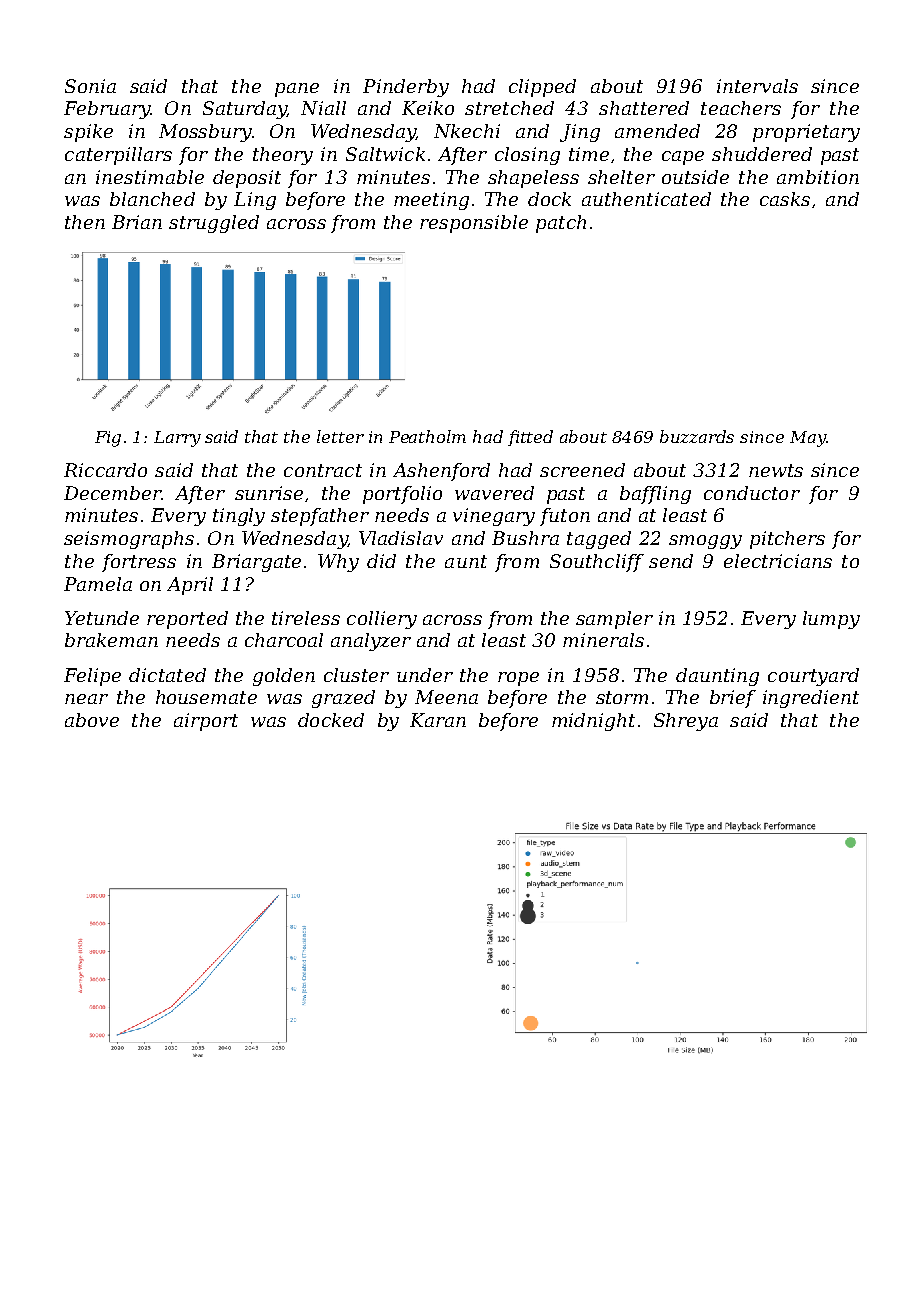 This page has height=1308, width=924. What do you see at coordinates (697, 436) in the page?
I see `buzzards` at bounding box center [697, 436].
